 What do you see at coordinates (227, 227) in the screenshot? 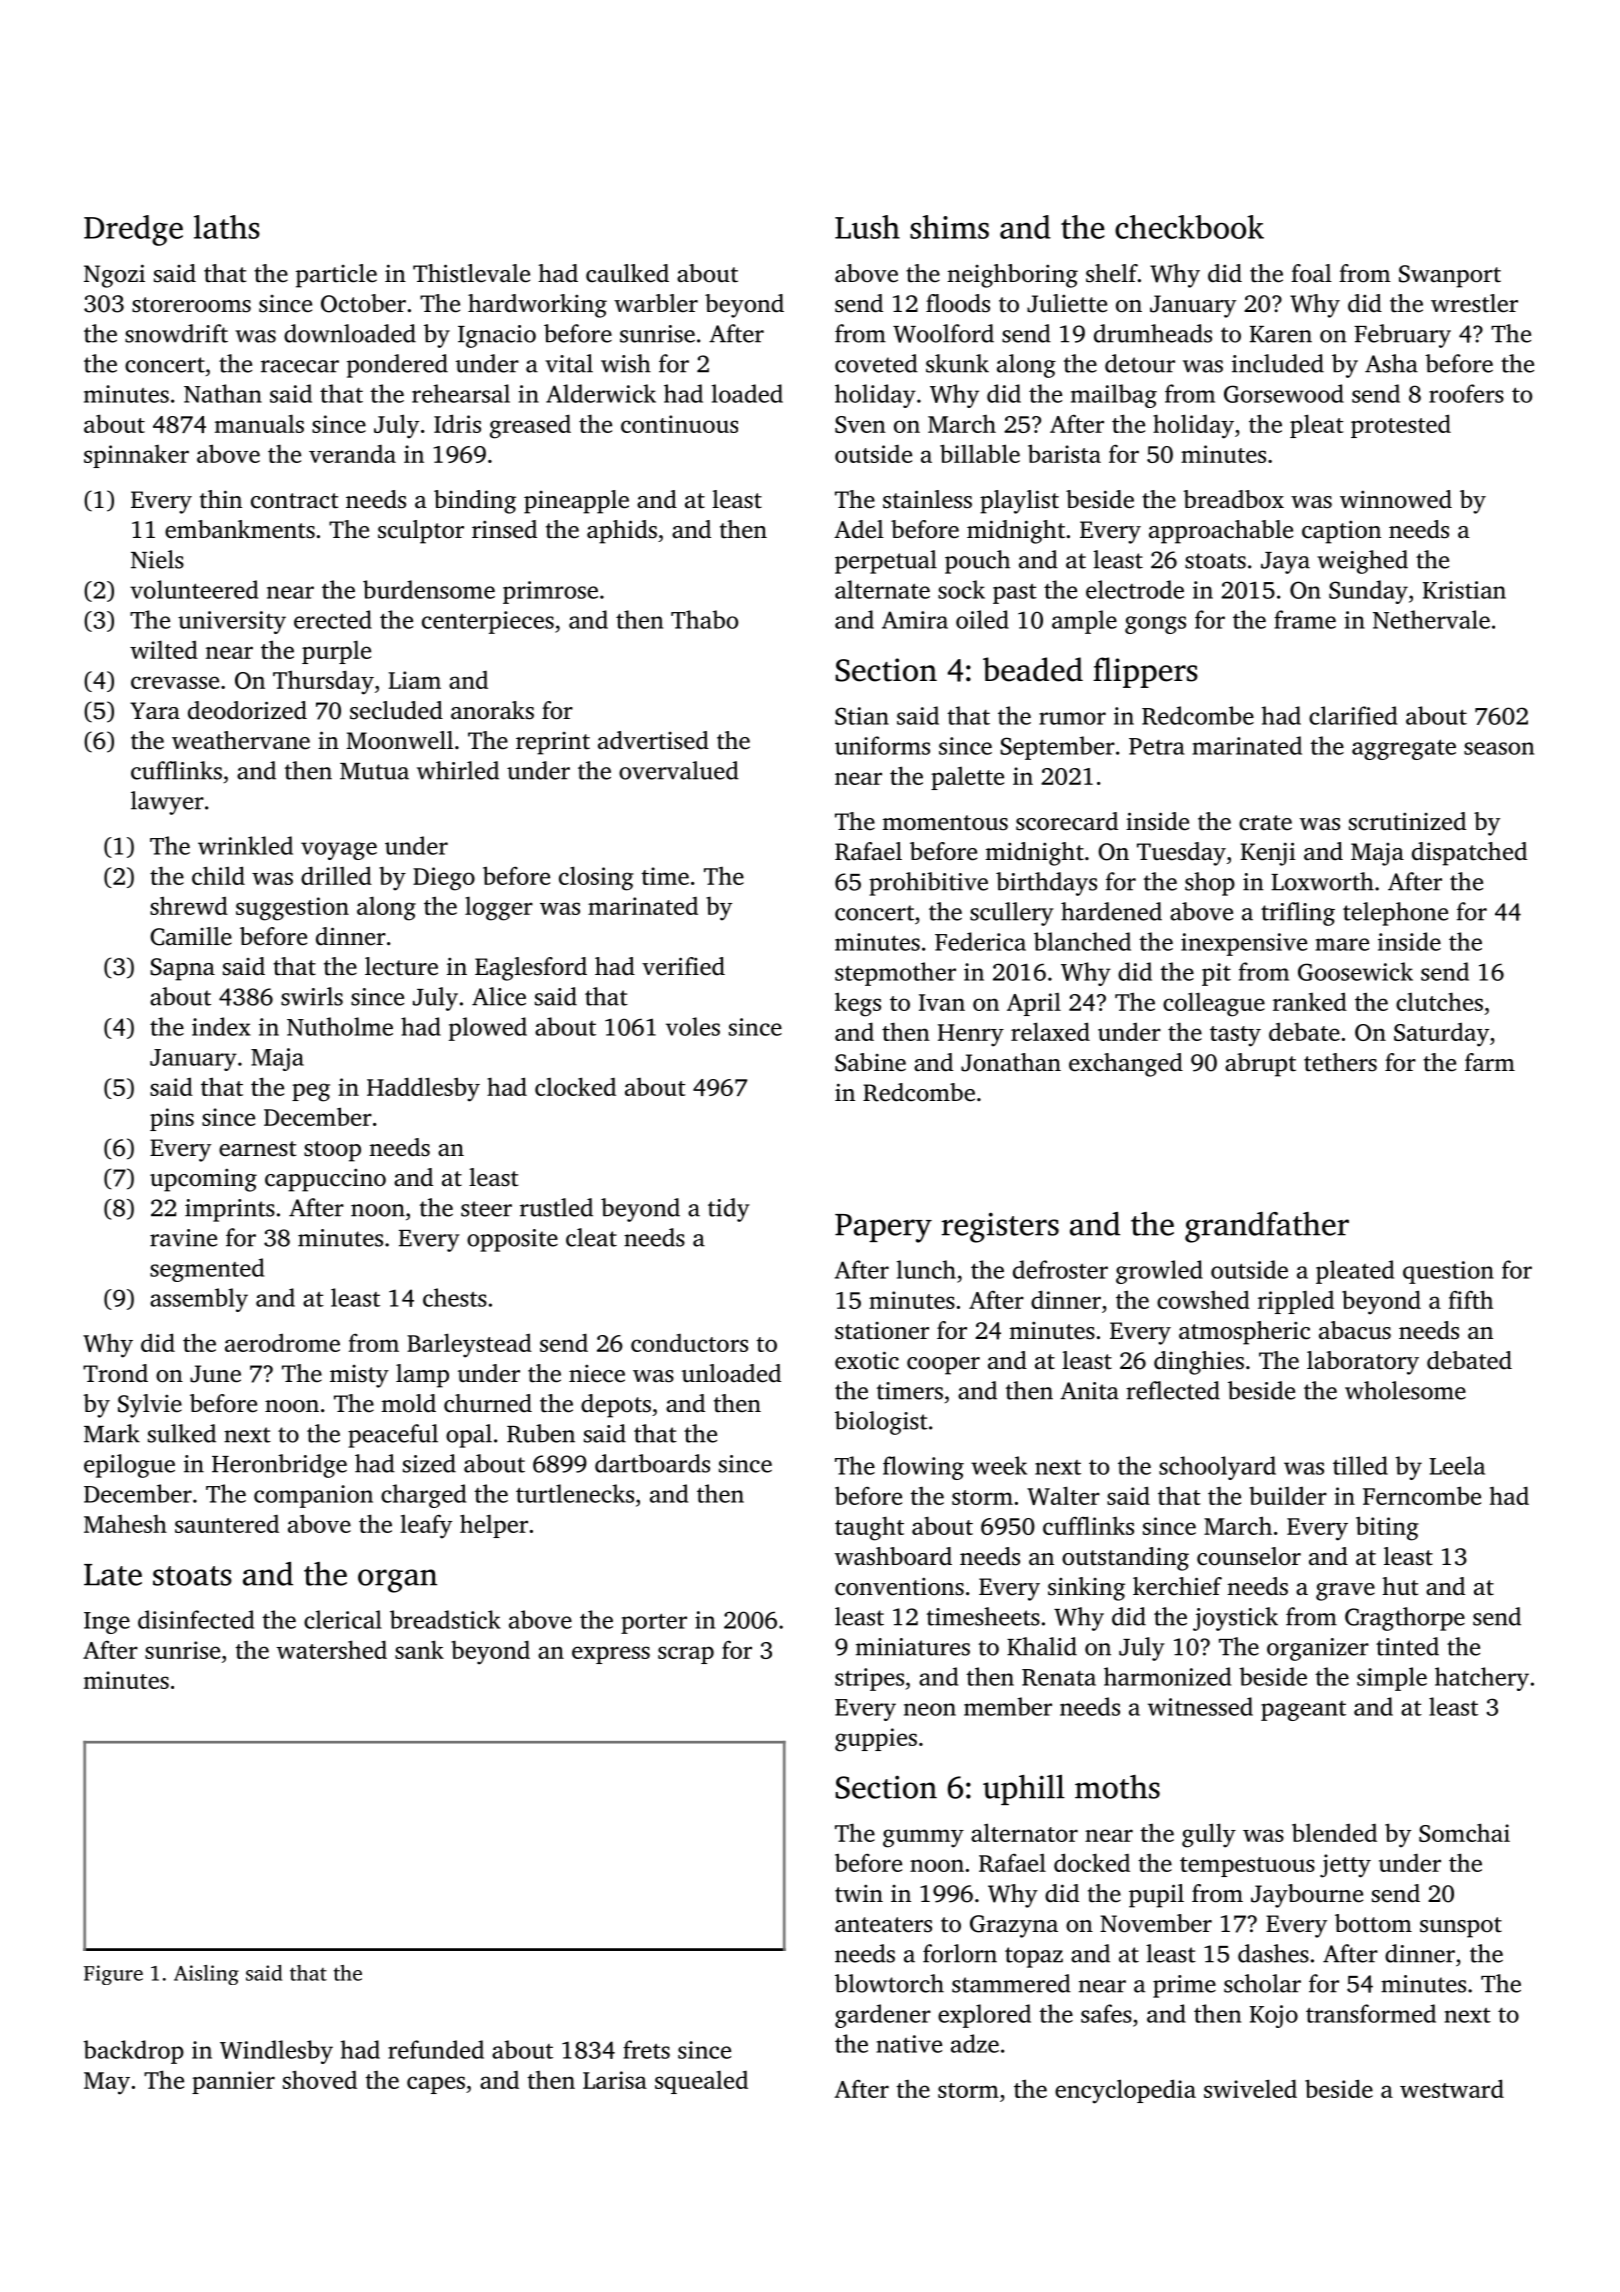
I see `laths` at bounding box center [227, 227].
